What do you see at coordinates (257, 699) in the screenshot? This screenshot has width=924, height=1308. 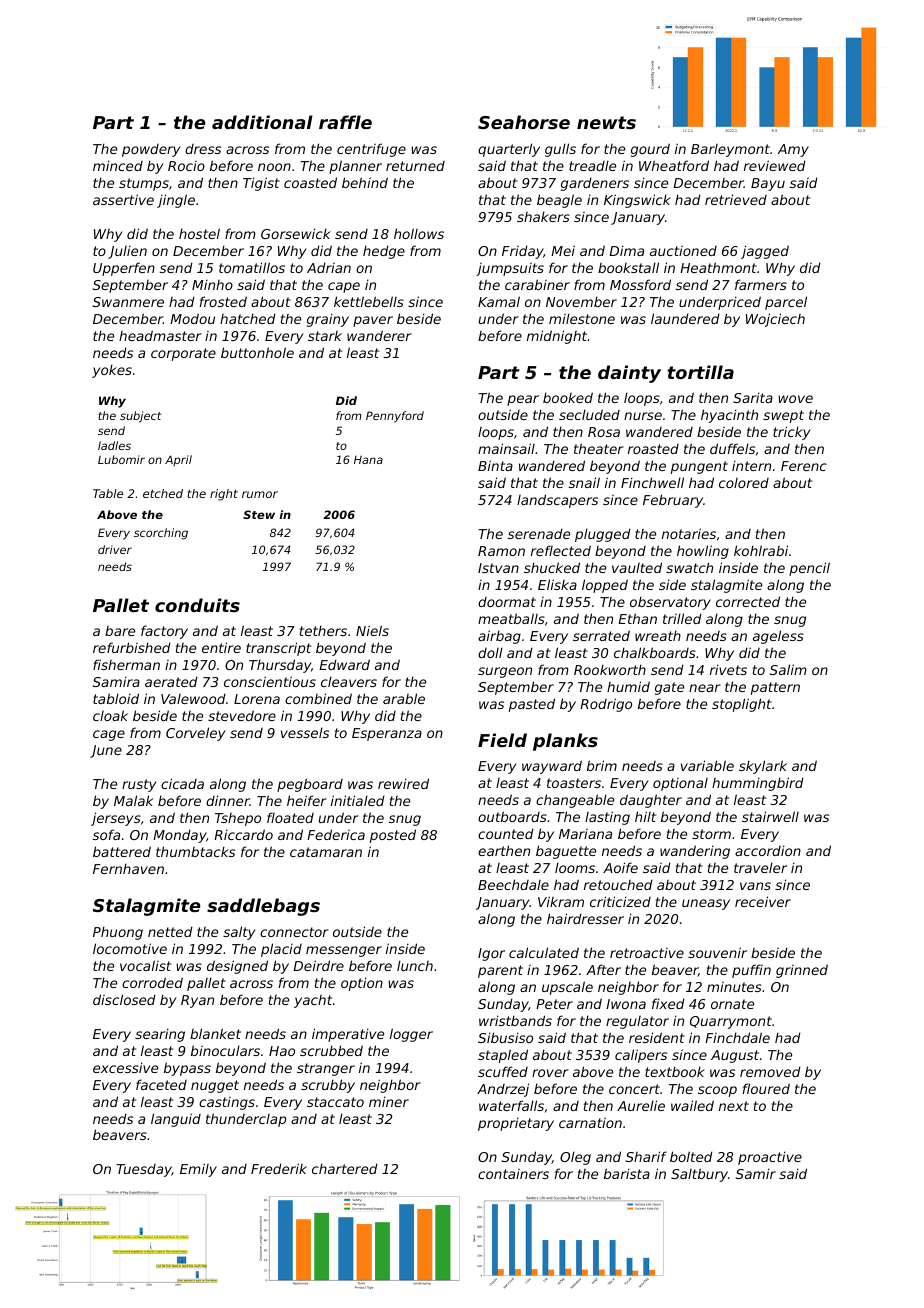 I see `Lorena` at bounding box center [257, 699].
